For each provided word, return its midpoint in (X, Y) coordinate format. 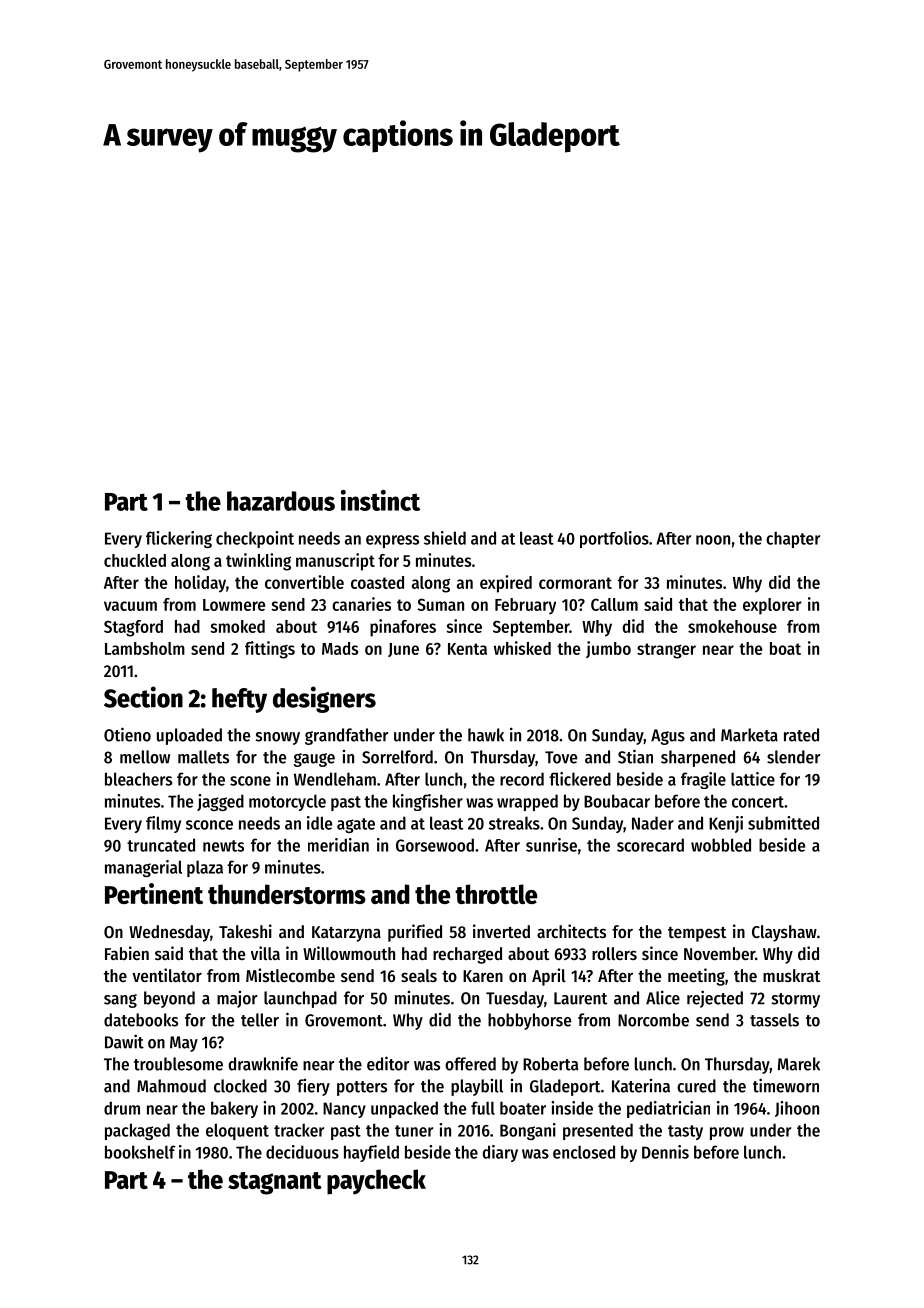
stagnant (275, 1183)
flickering (179, 539)
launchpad (300, 999)
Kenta (467, 649)
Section (143, 697)
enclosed (584, 1152)
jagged (220, 802)
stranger (666, 651)
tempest (697, 934)
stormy (796, 1000)
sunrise (551, 845)
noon (713, 540)
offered (470, 1064)
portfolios (614, 539)
